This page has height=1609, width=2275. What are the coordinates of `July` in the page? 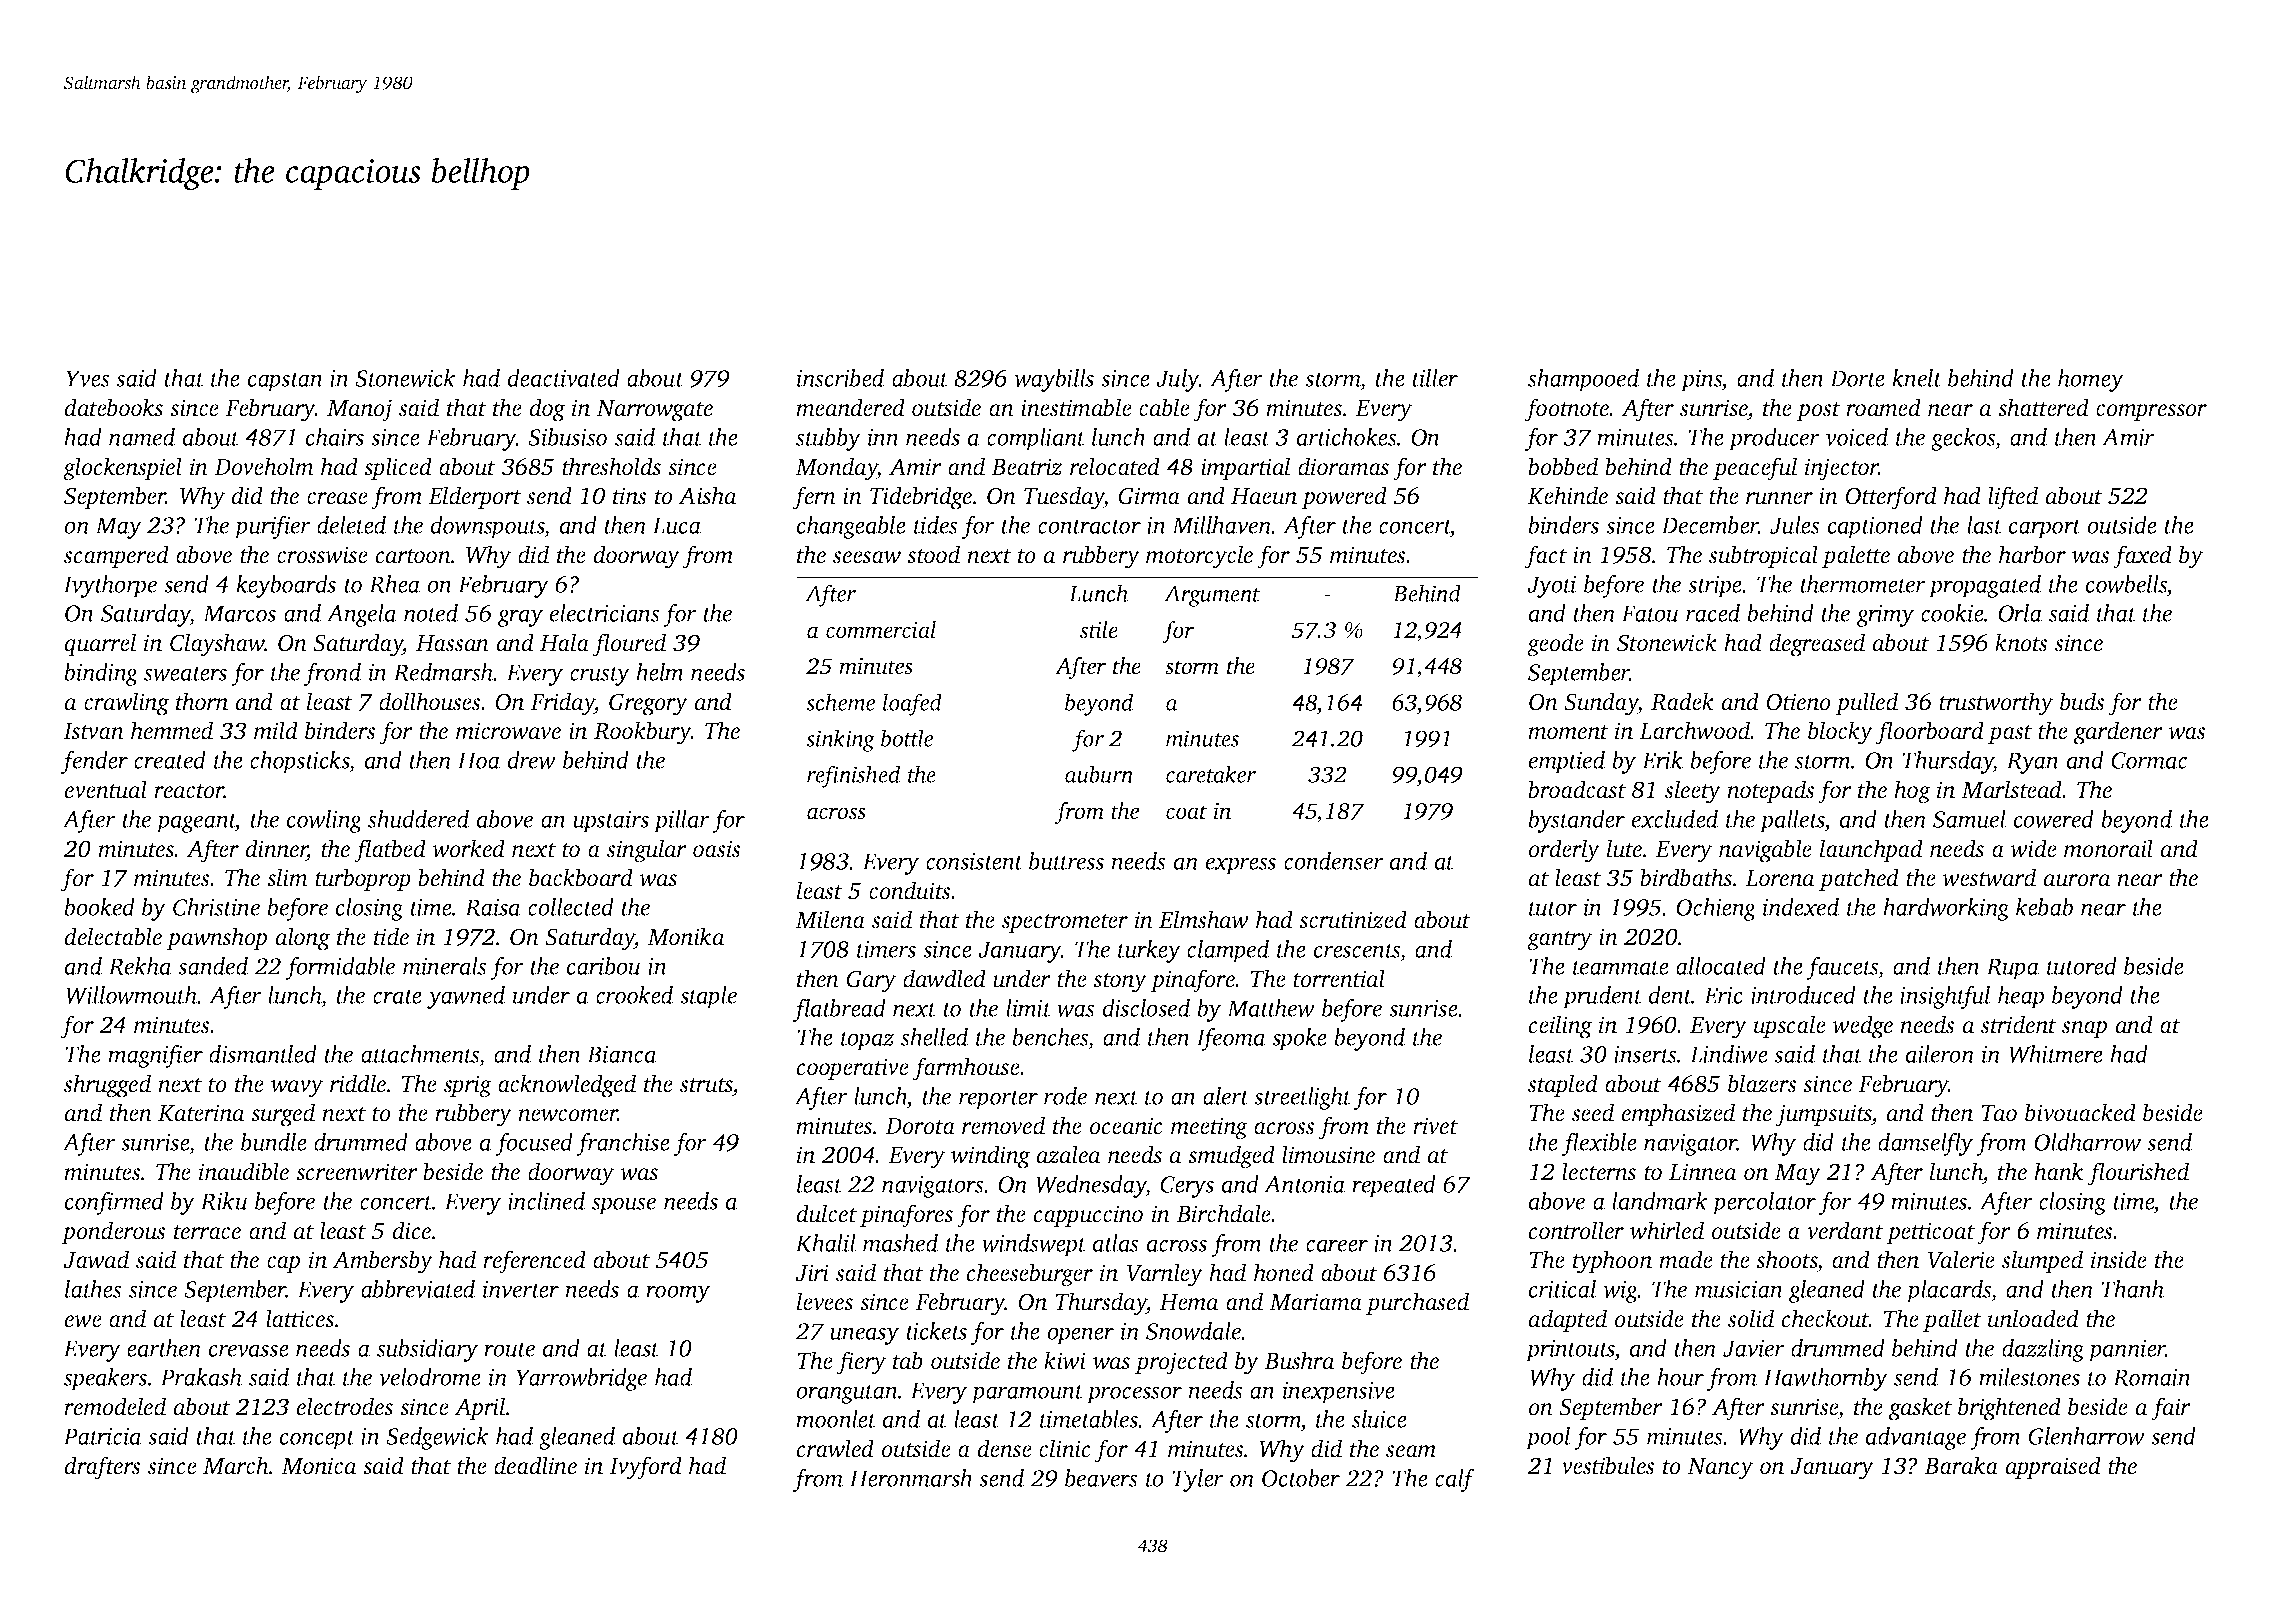 It's located at (1177, 380).
